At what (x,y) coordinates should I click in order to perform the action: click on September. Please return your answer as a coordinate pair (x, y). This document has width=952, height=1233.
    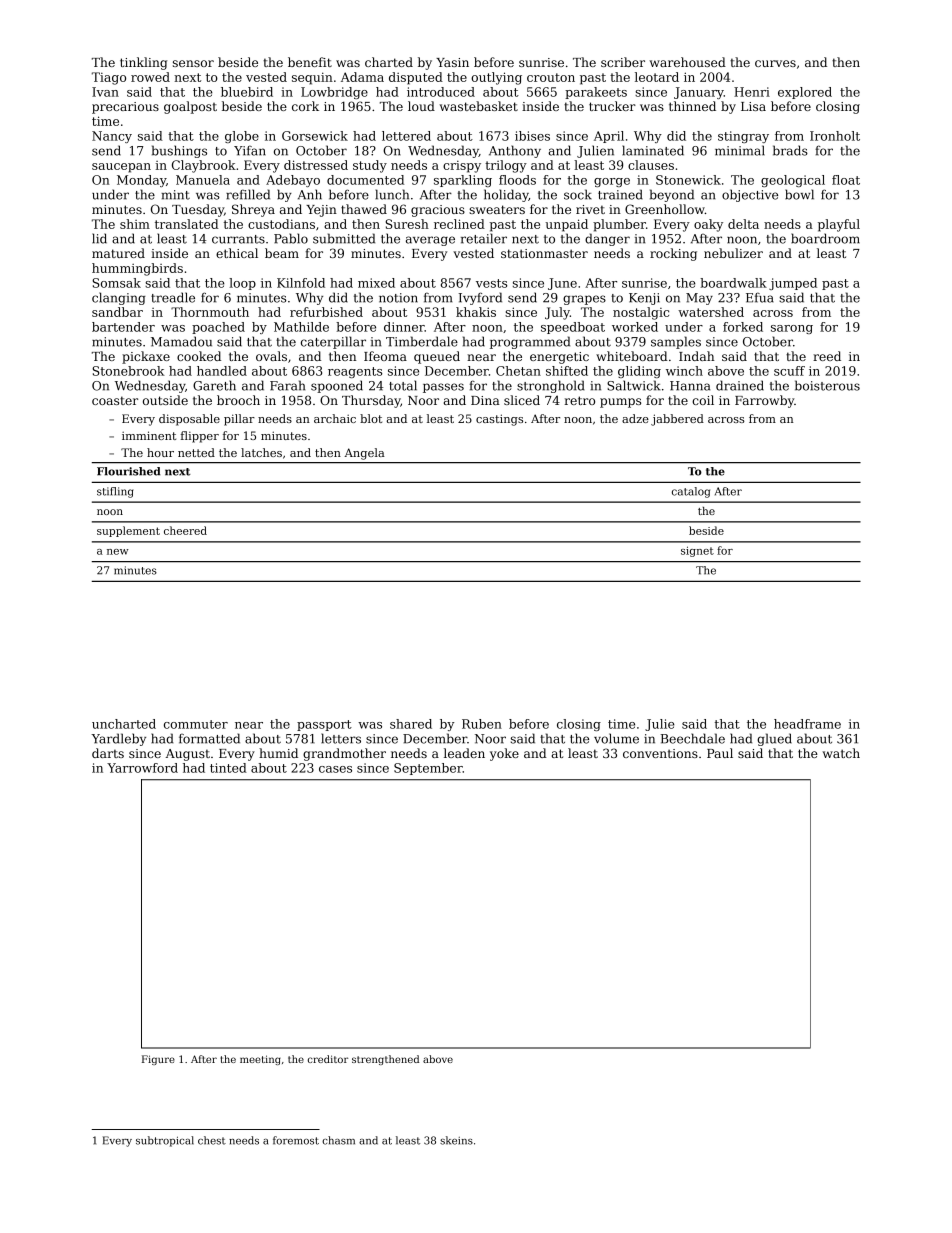
    Looking at the image, I should click on (428, 769).
